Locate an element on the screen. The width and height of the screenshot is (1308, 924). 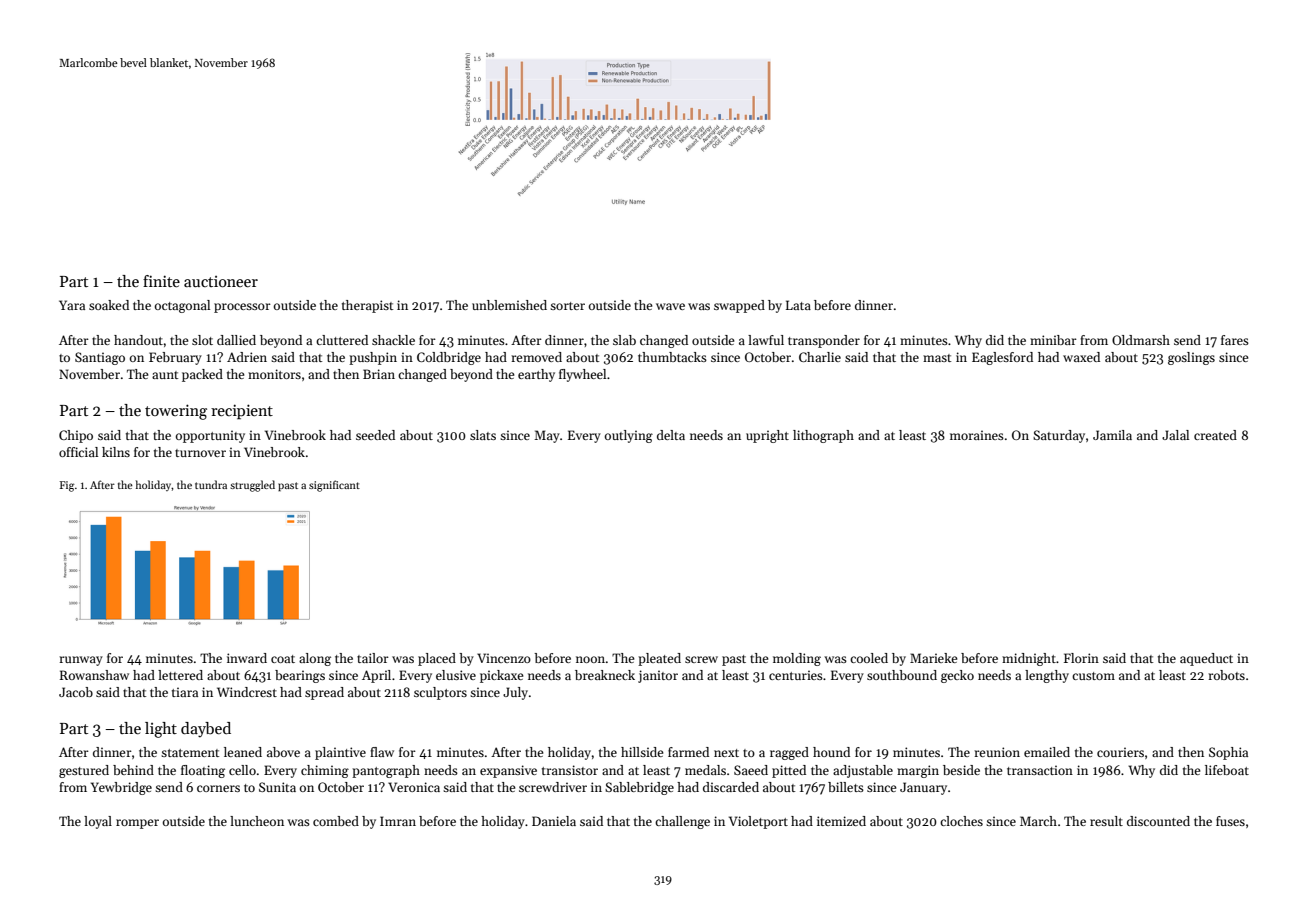
lengthy is located at coordinates (1047, 676).
